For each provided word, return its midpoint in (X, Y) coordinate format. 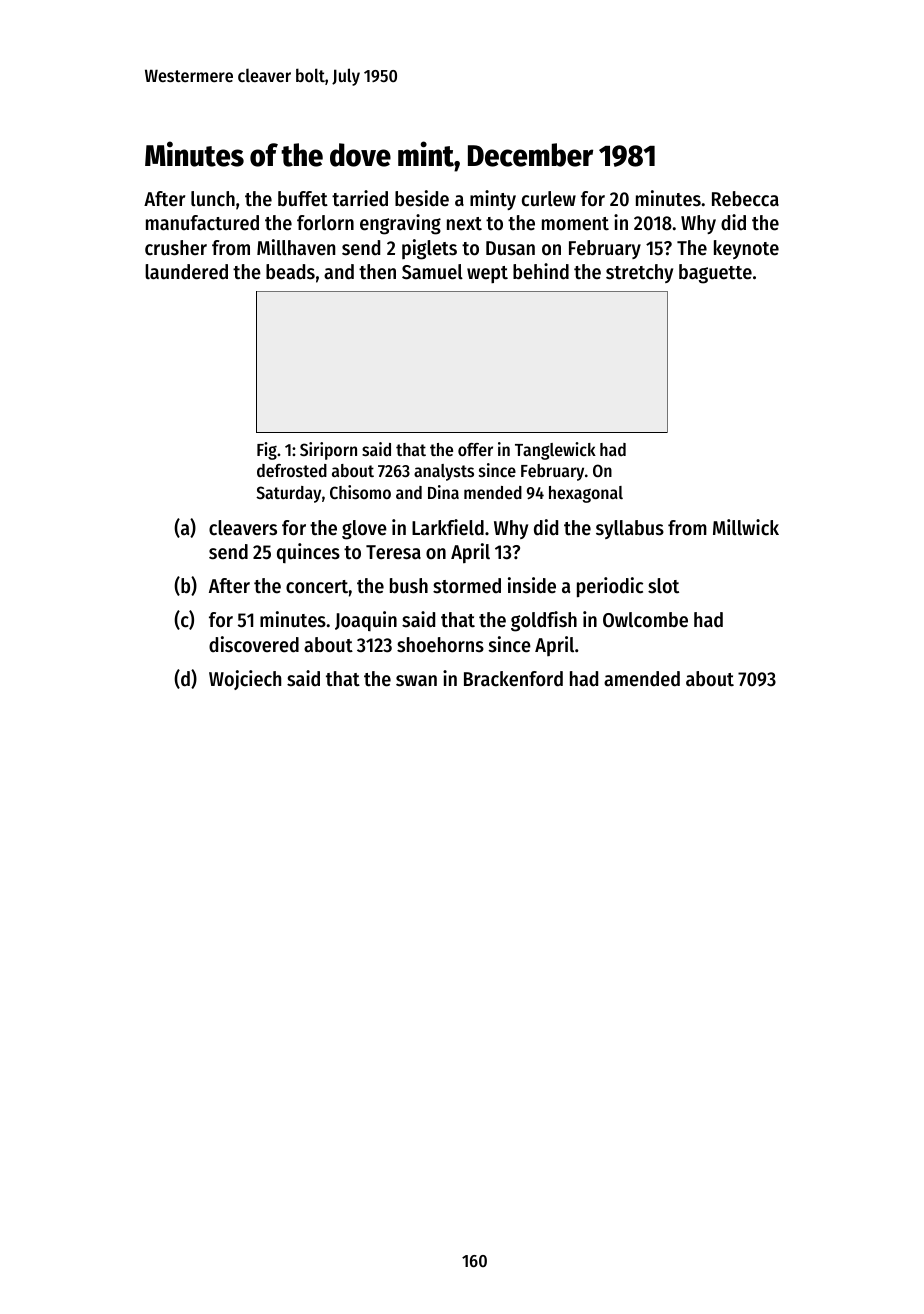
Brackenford (513, 679)
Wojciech (245, 680)
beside (422, 198)
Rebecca (745, 199)
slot (663, 586)
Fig (267, 451)
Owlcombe (645, 620)
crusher (176, 248)
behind (541, 271)
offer (475, 449)
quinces (308, 553)
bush (409, 586)
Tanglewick (555, 451)
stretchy (639, 273)
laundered (186, 272)
